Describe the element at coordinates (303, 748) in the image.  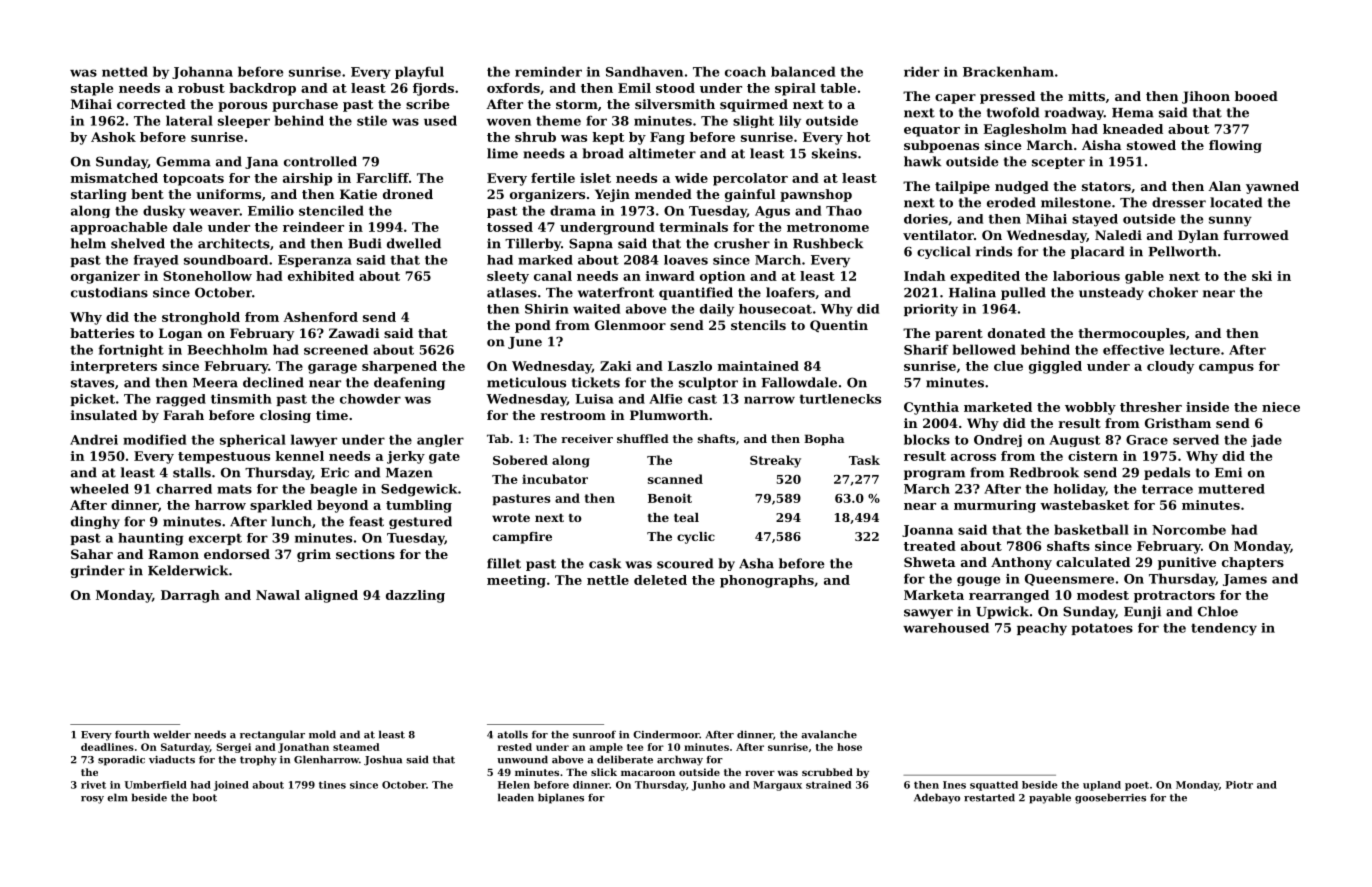
I see `Jonathan` at that location.
